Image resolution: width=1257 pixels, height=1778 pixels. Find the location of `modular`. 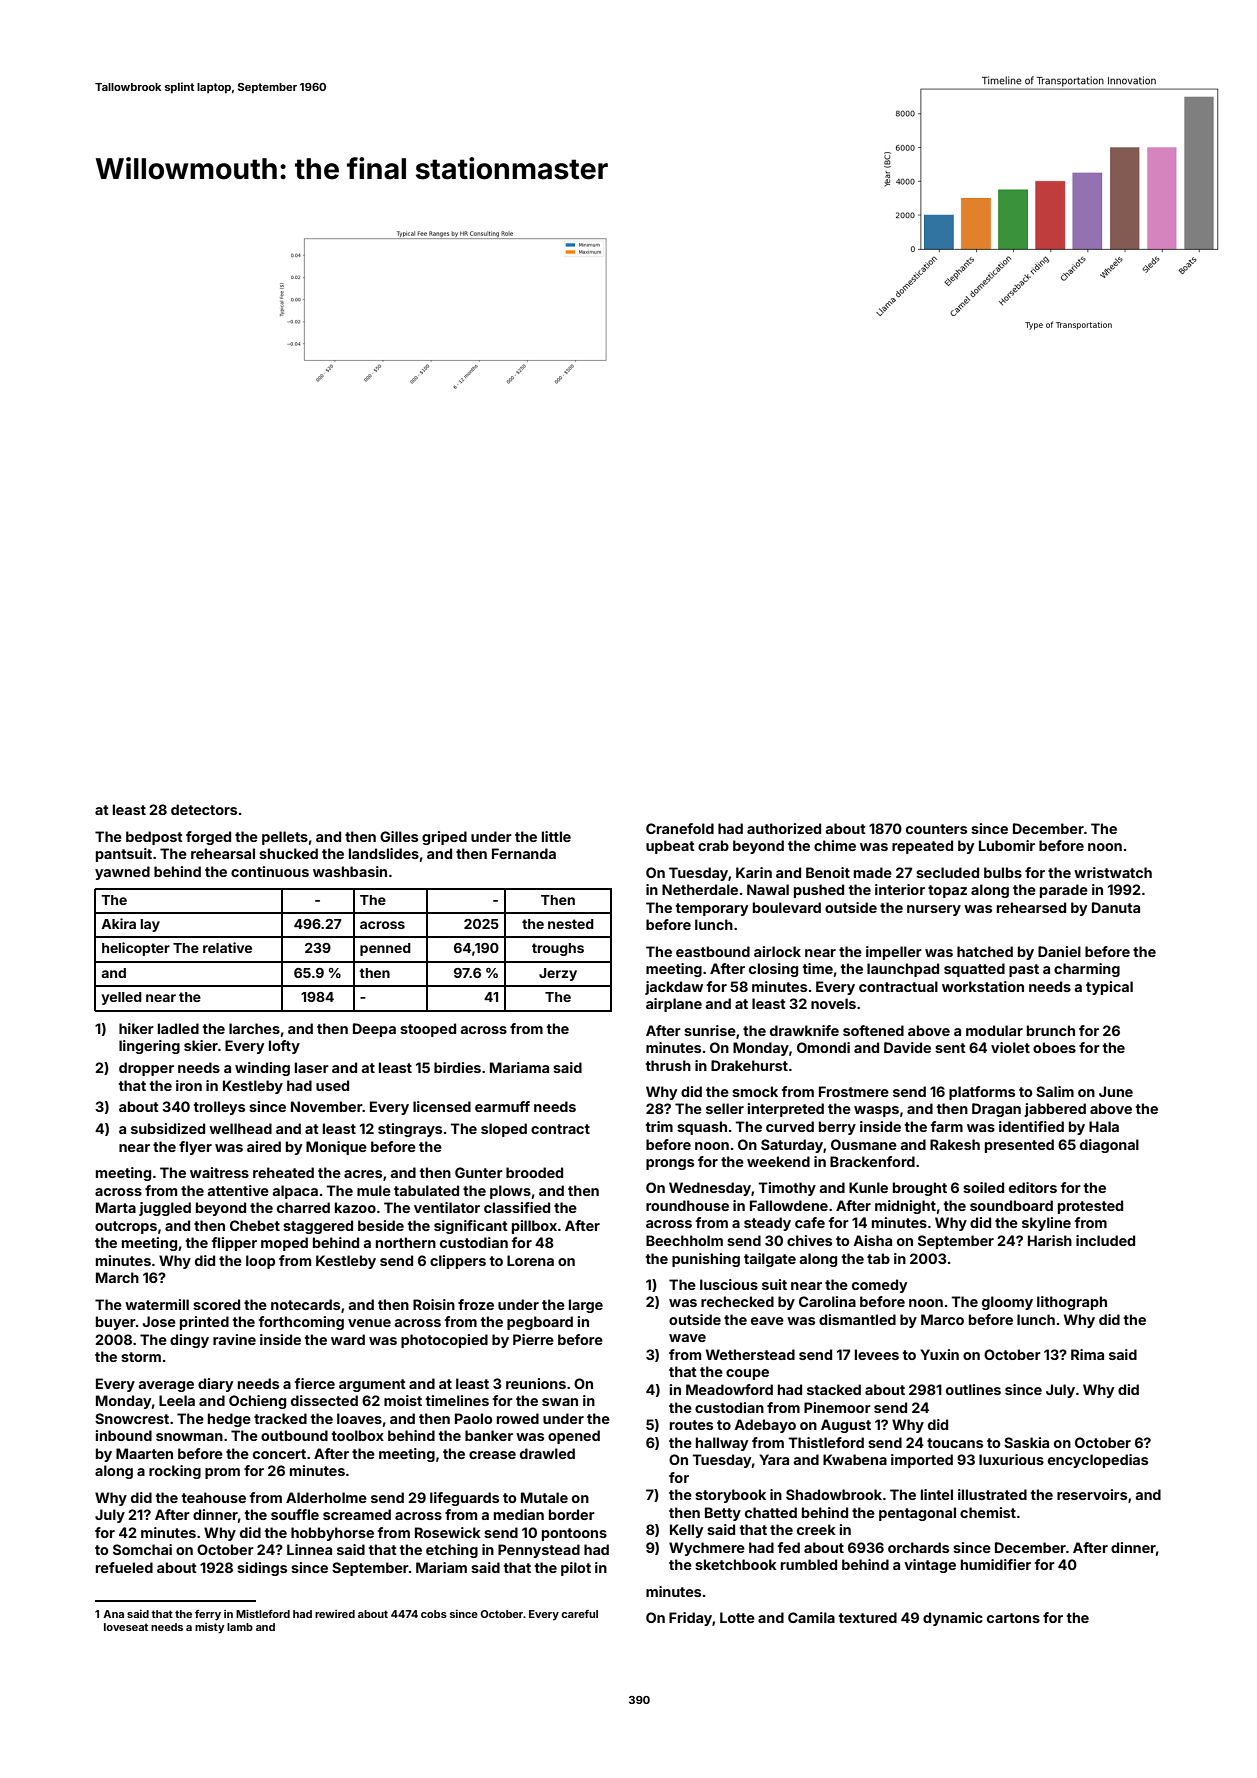

modular is located at coordinates (994, 1030).
